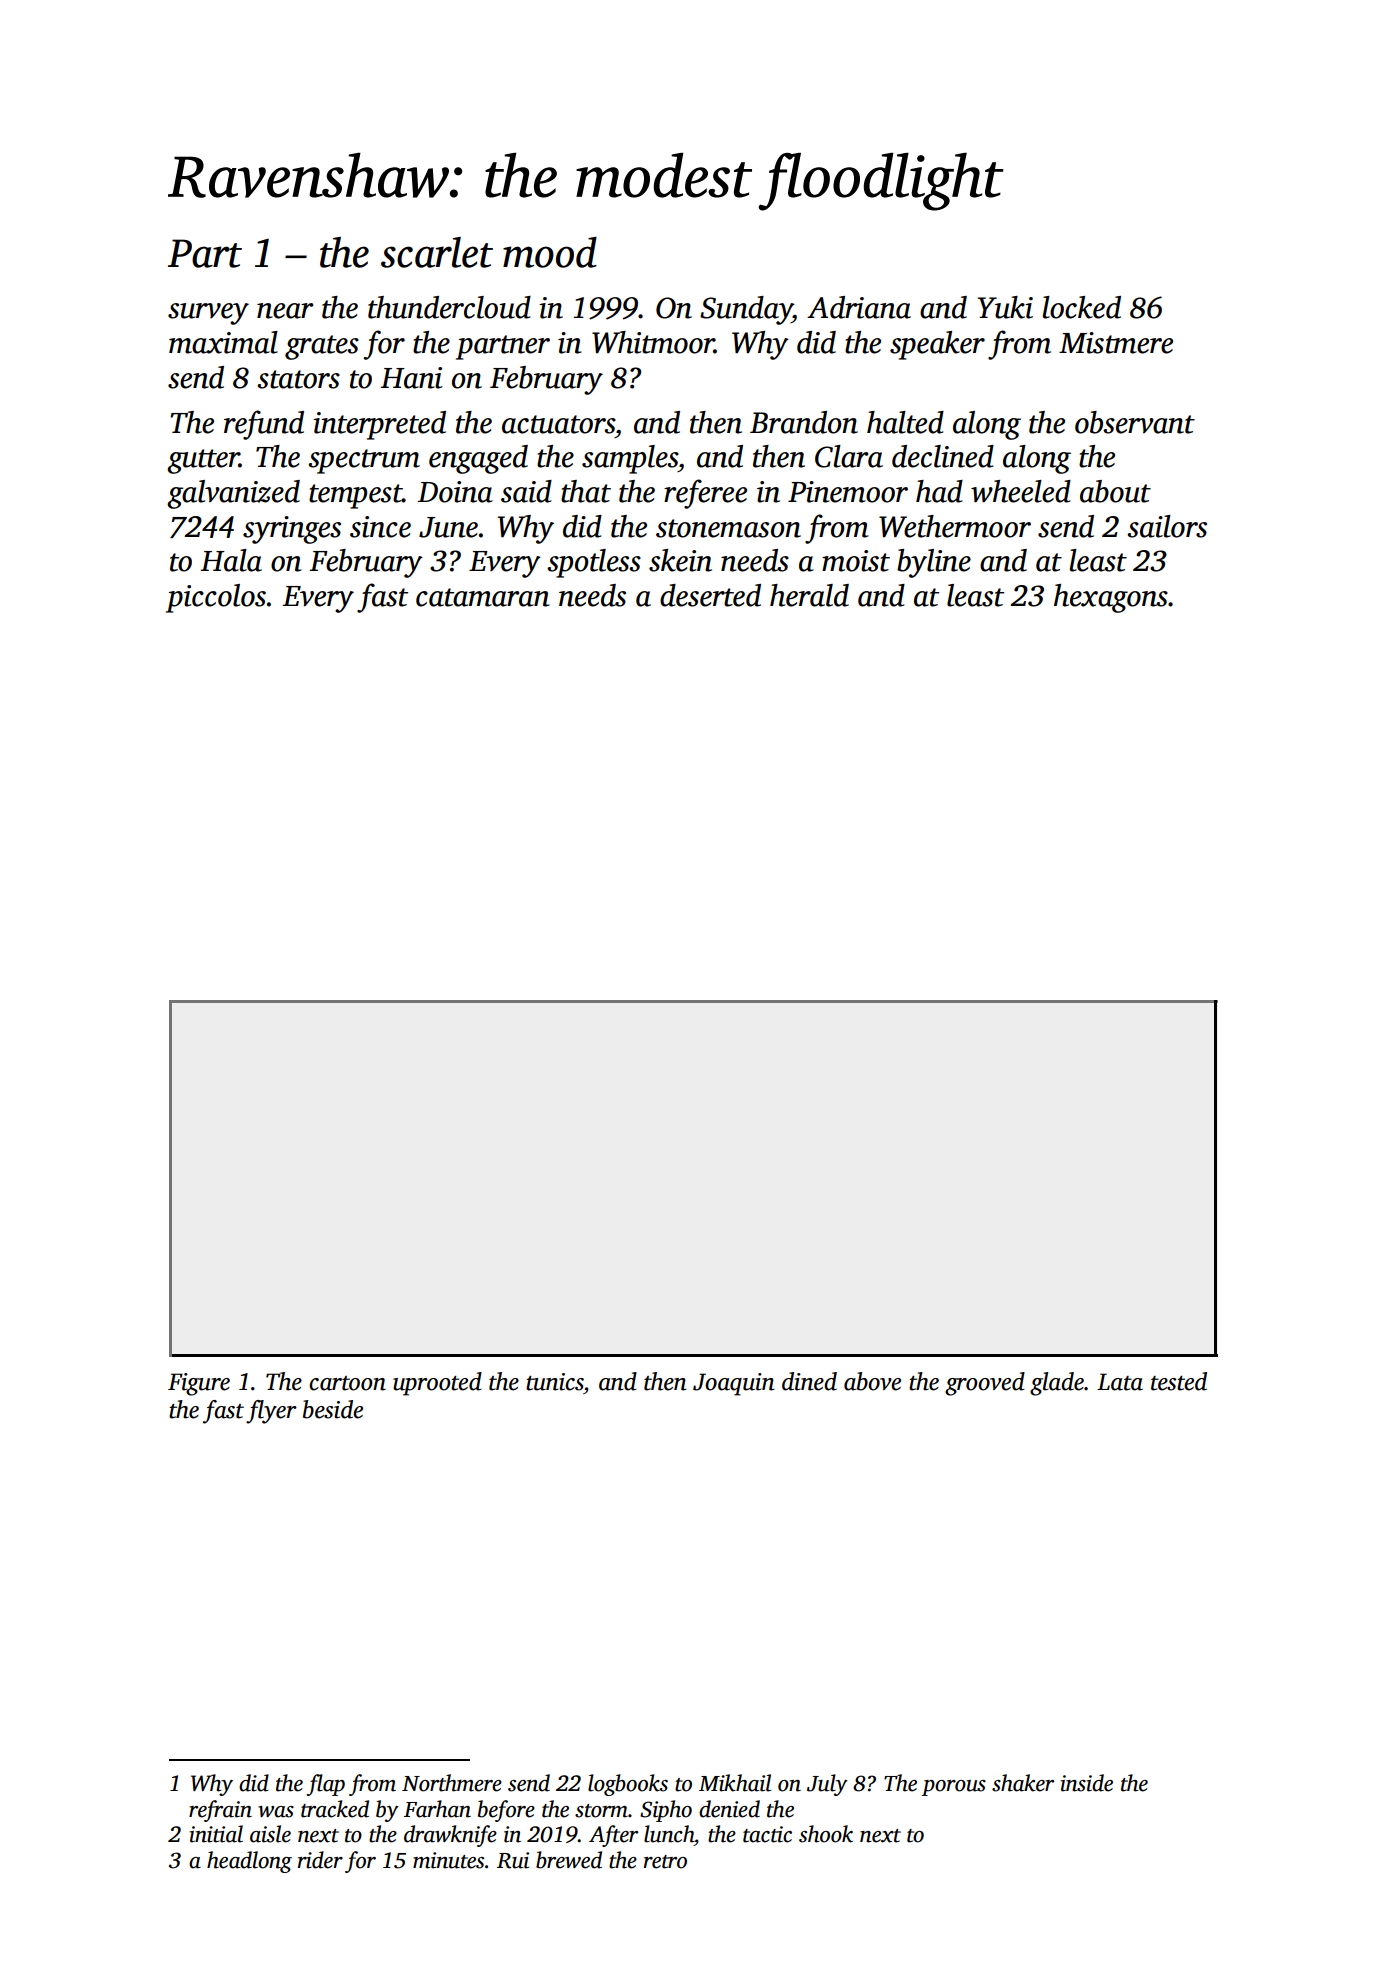 Image resolution: width=1386 pixels, height=1969 pixels. What do you see at coordinates (1167, 526) in the screenshot?
I see `sailors` at bounding box center [1167, 526].
